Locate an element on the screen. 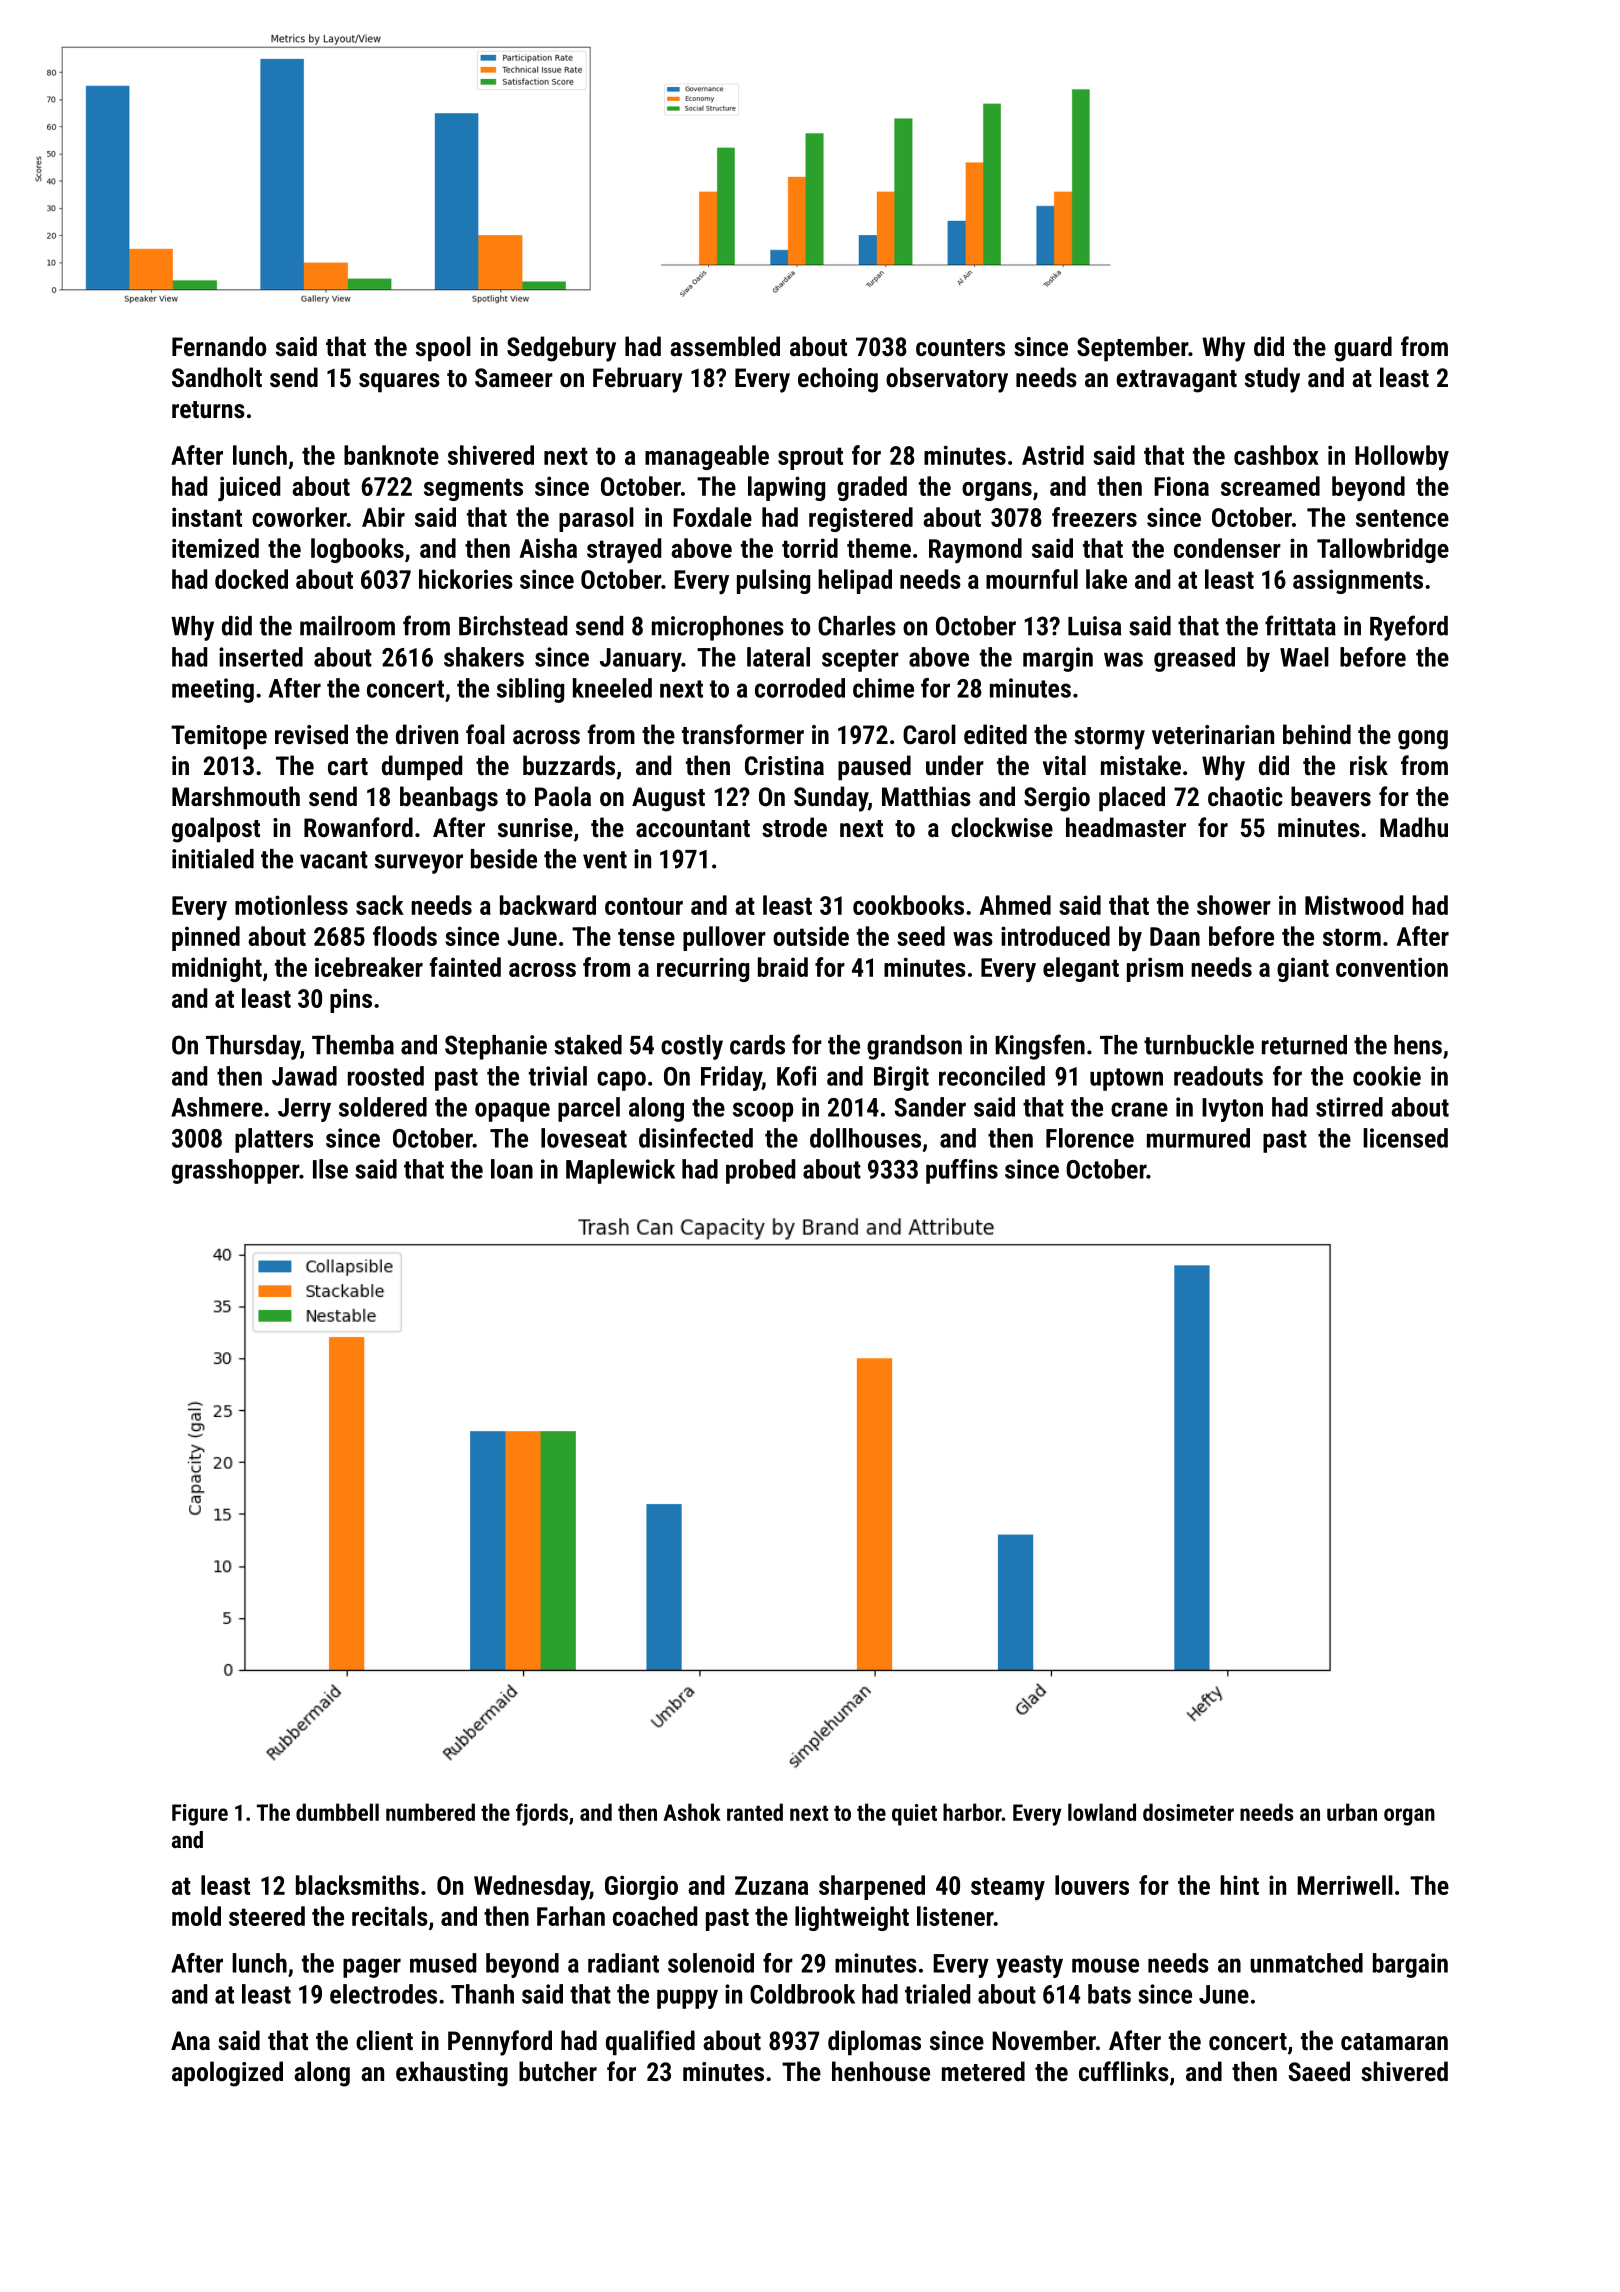  Fernando is located at coordinates (219, 346).
